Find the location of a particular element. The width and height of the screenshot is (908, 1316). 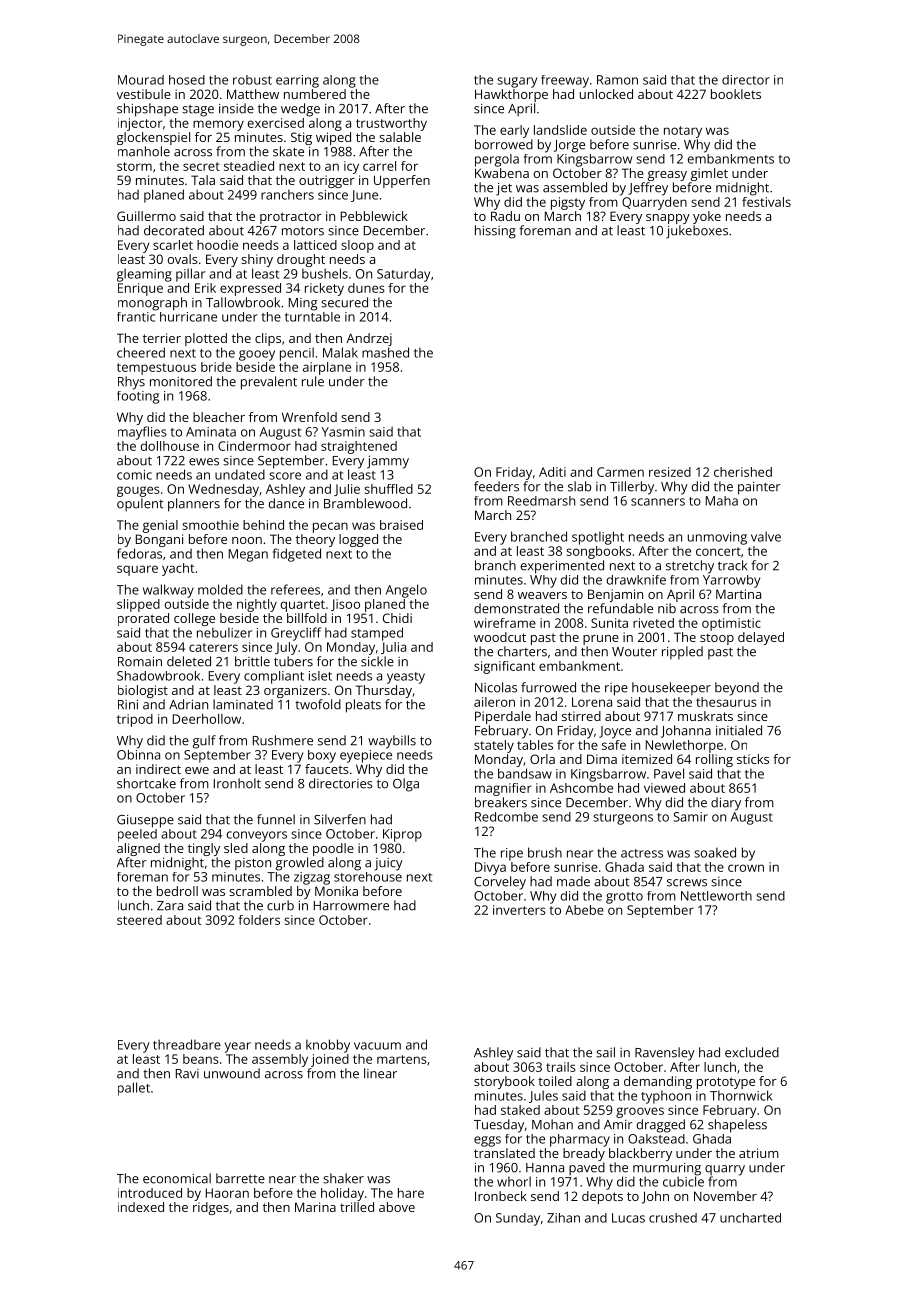

martens is located at coordinates (402, 1059).
